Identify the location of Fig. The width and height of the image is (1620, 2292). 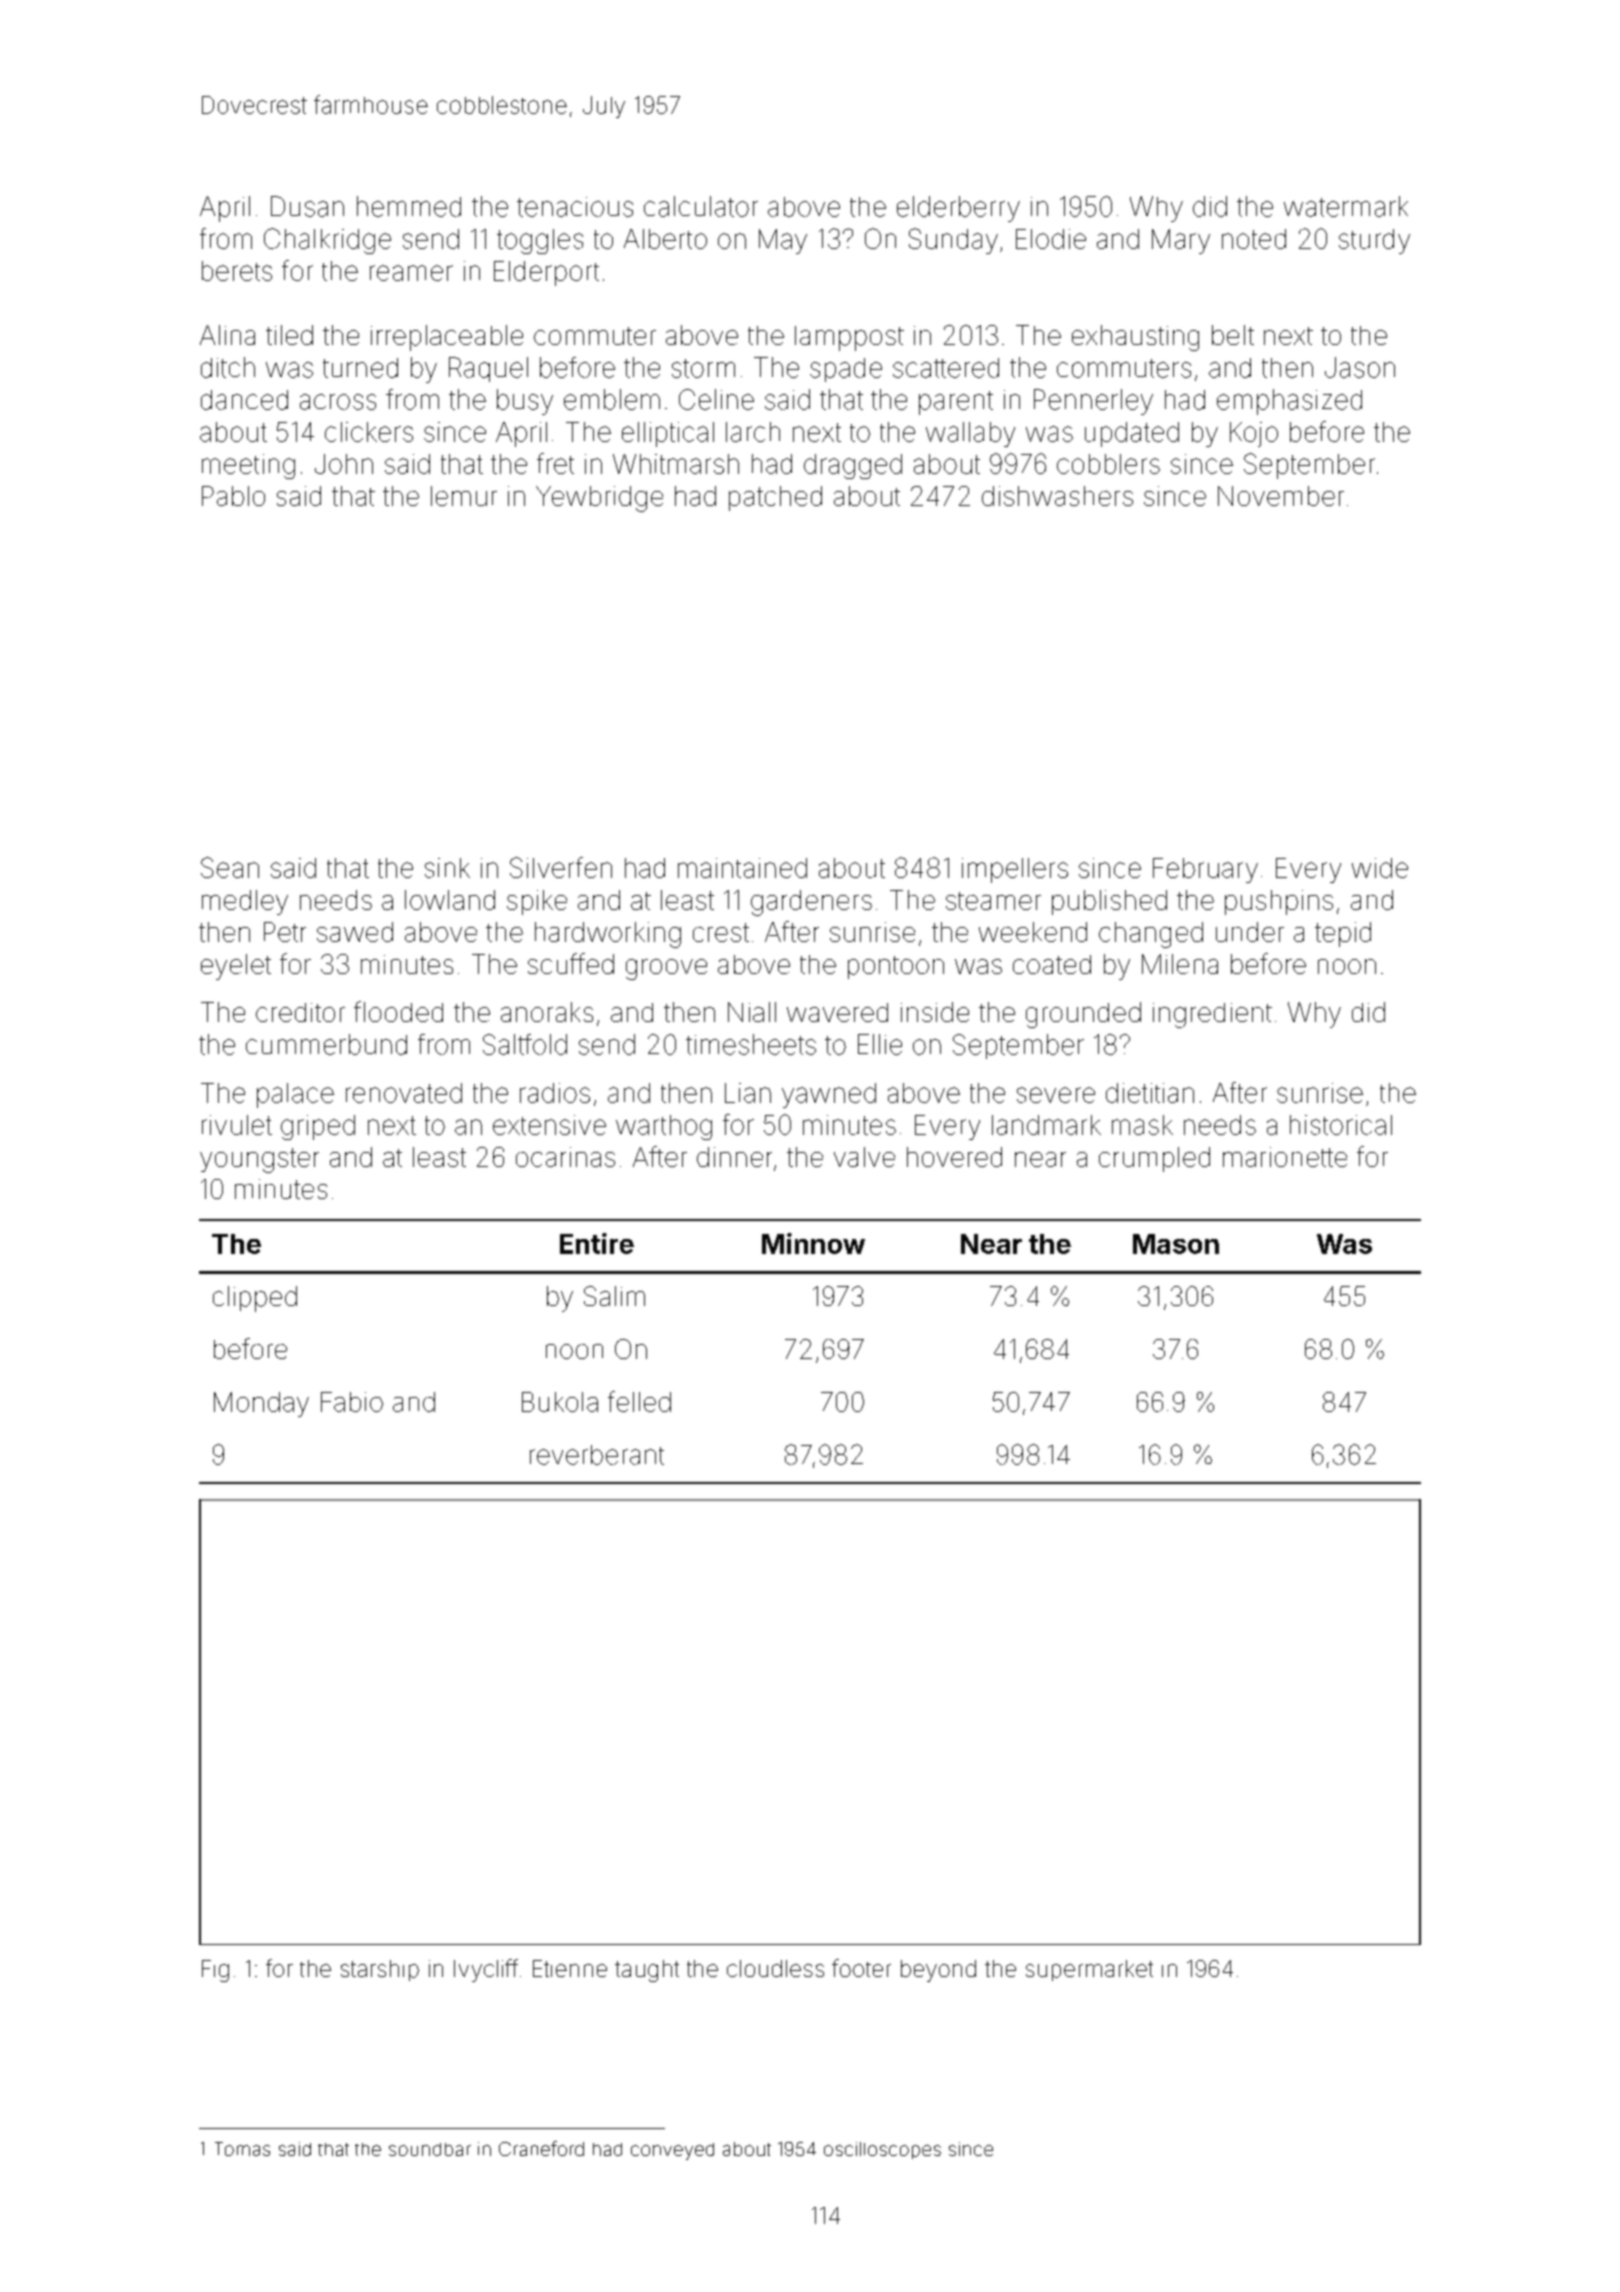
(215, 1971).
